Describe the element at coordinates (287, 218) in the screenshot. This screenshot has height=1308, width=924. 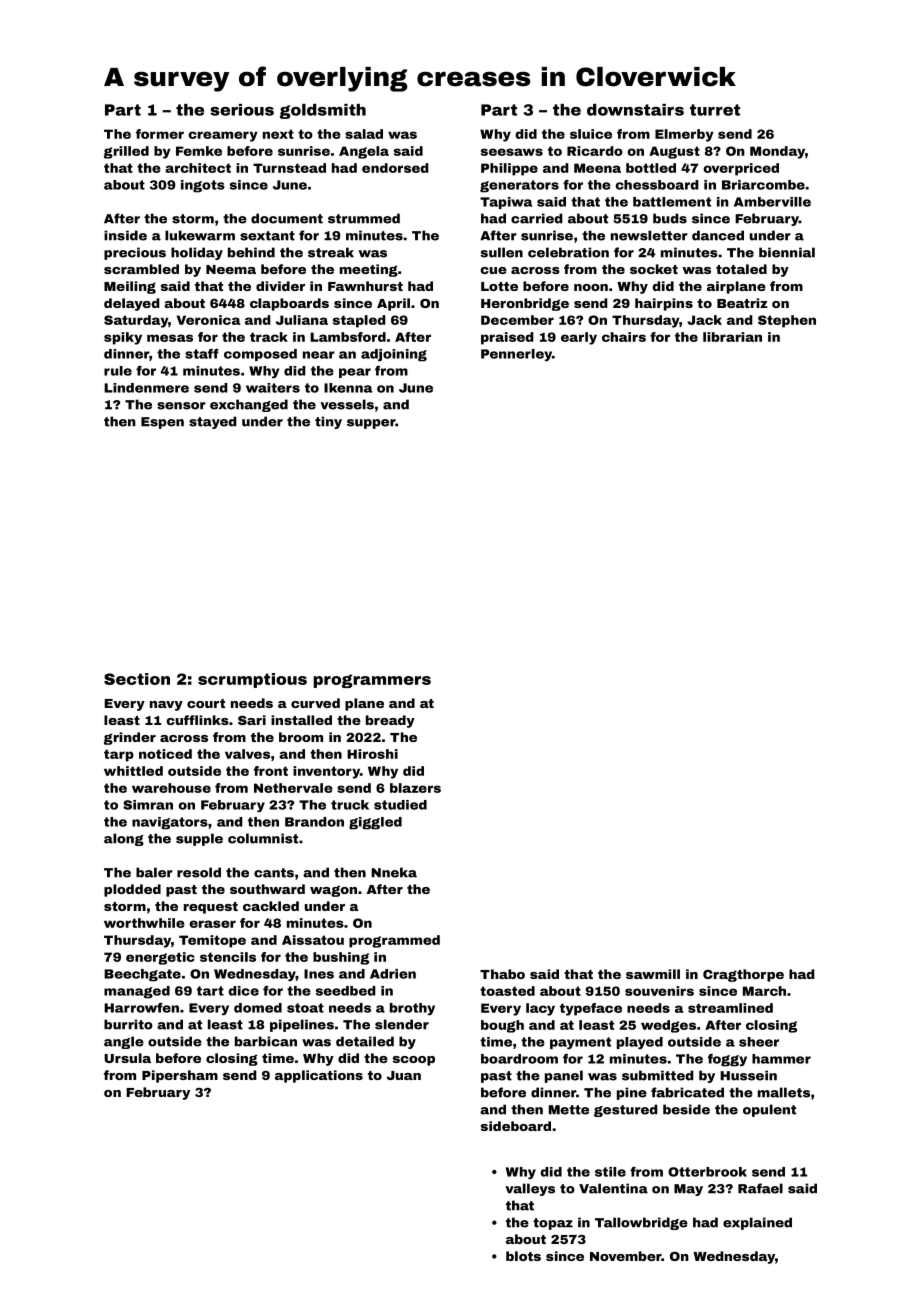
I see `document` at that location.
